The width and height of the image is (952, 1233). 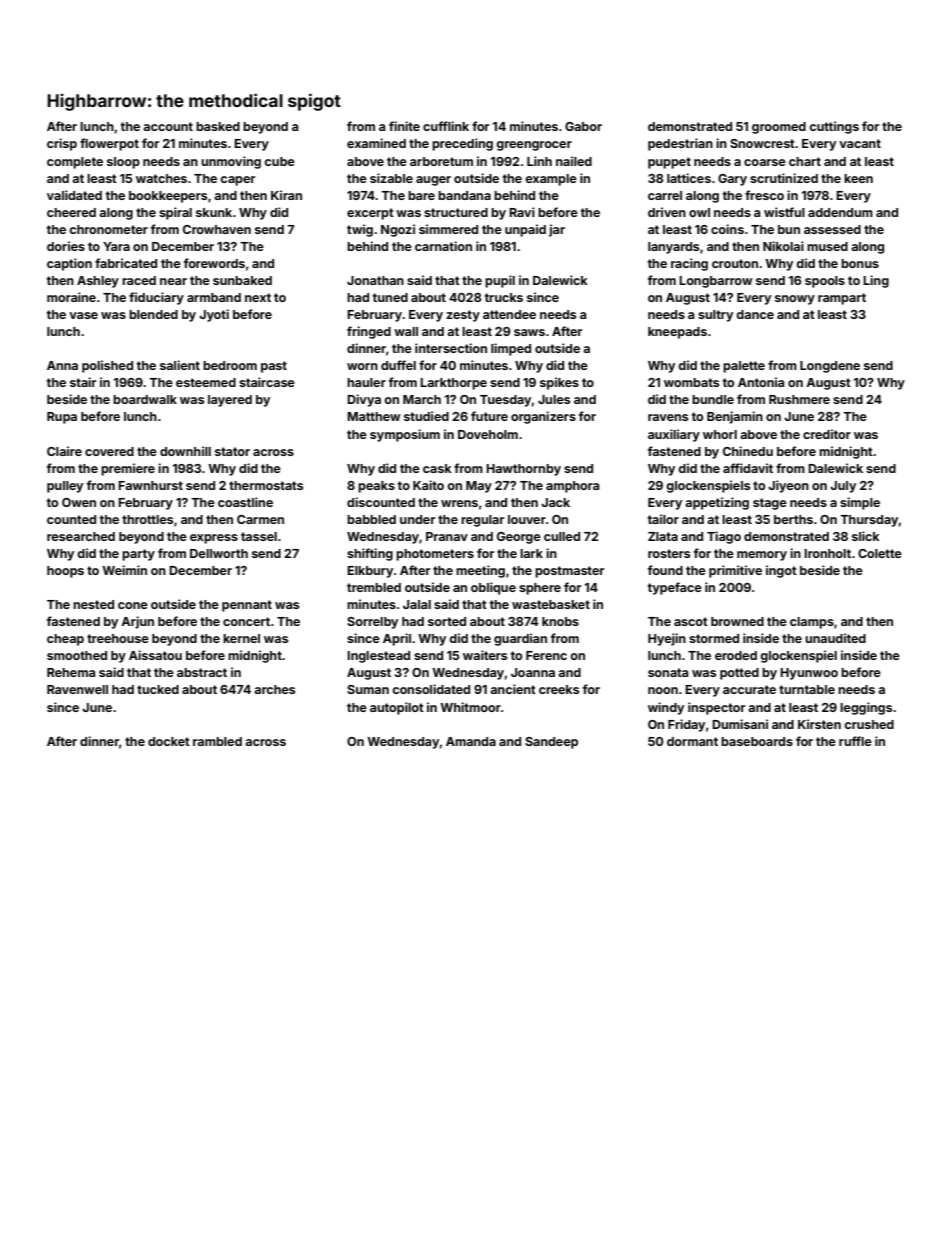 What do you see at coordinates (559, 383) in the image?
I see `spikes` at bounding box center [559, 383].
